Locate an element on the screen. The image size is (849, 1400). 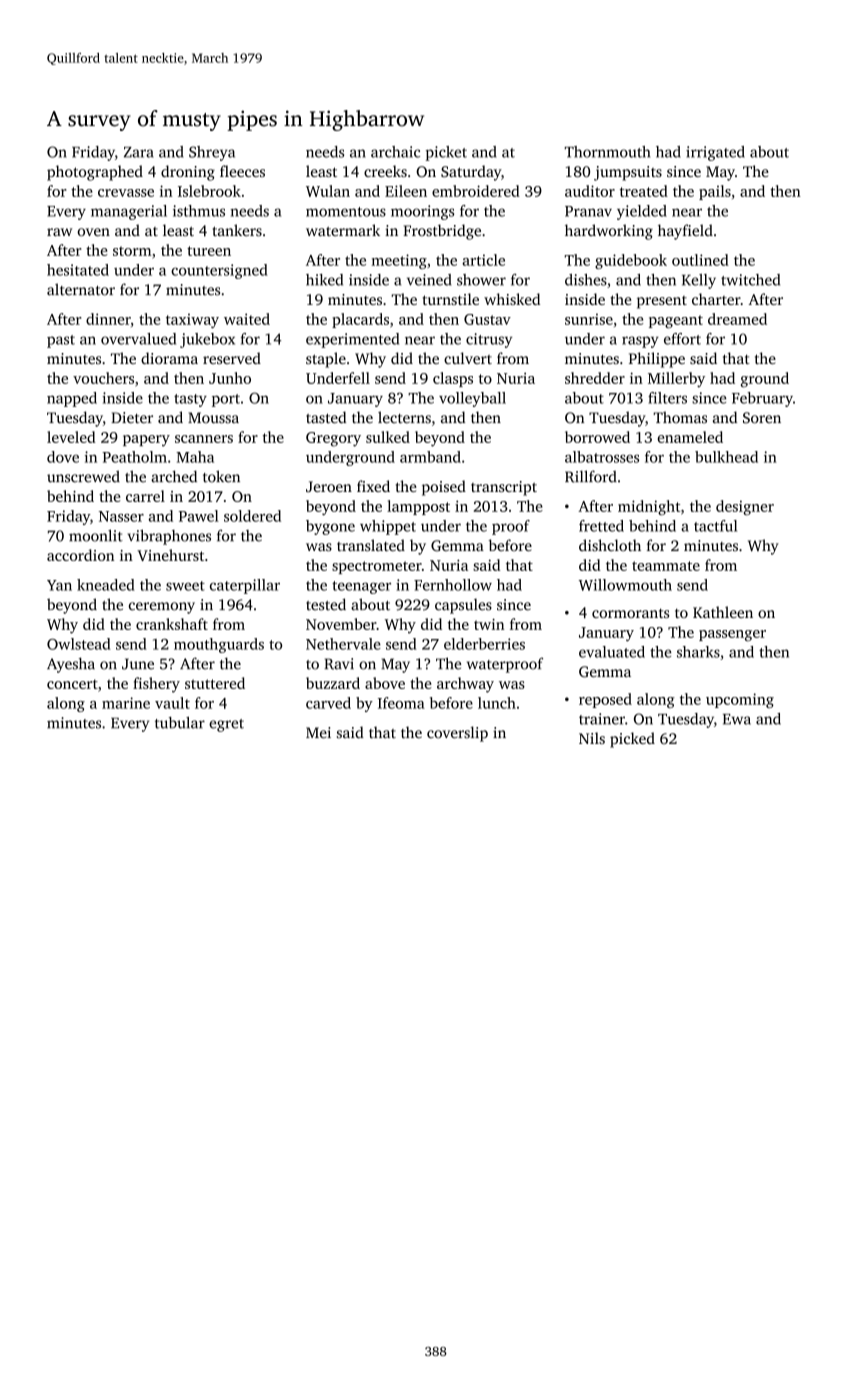
picked is located at coordinates (632, 740).
